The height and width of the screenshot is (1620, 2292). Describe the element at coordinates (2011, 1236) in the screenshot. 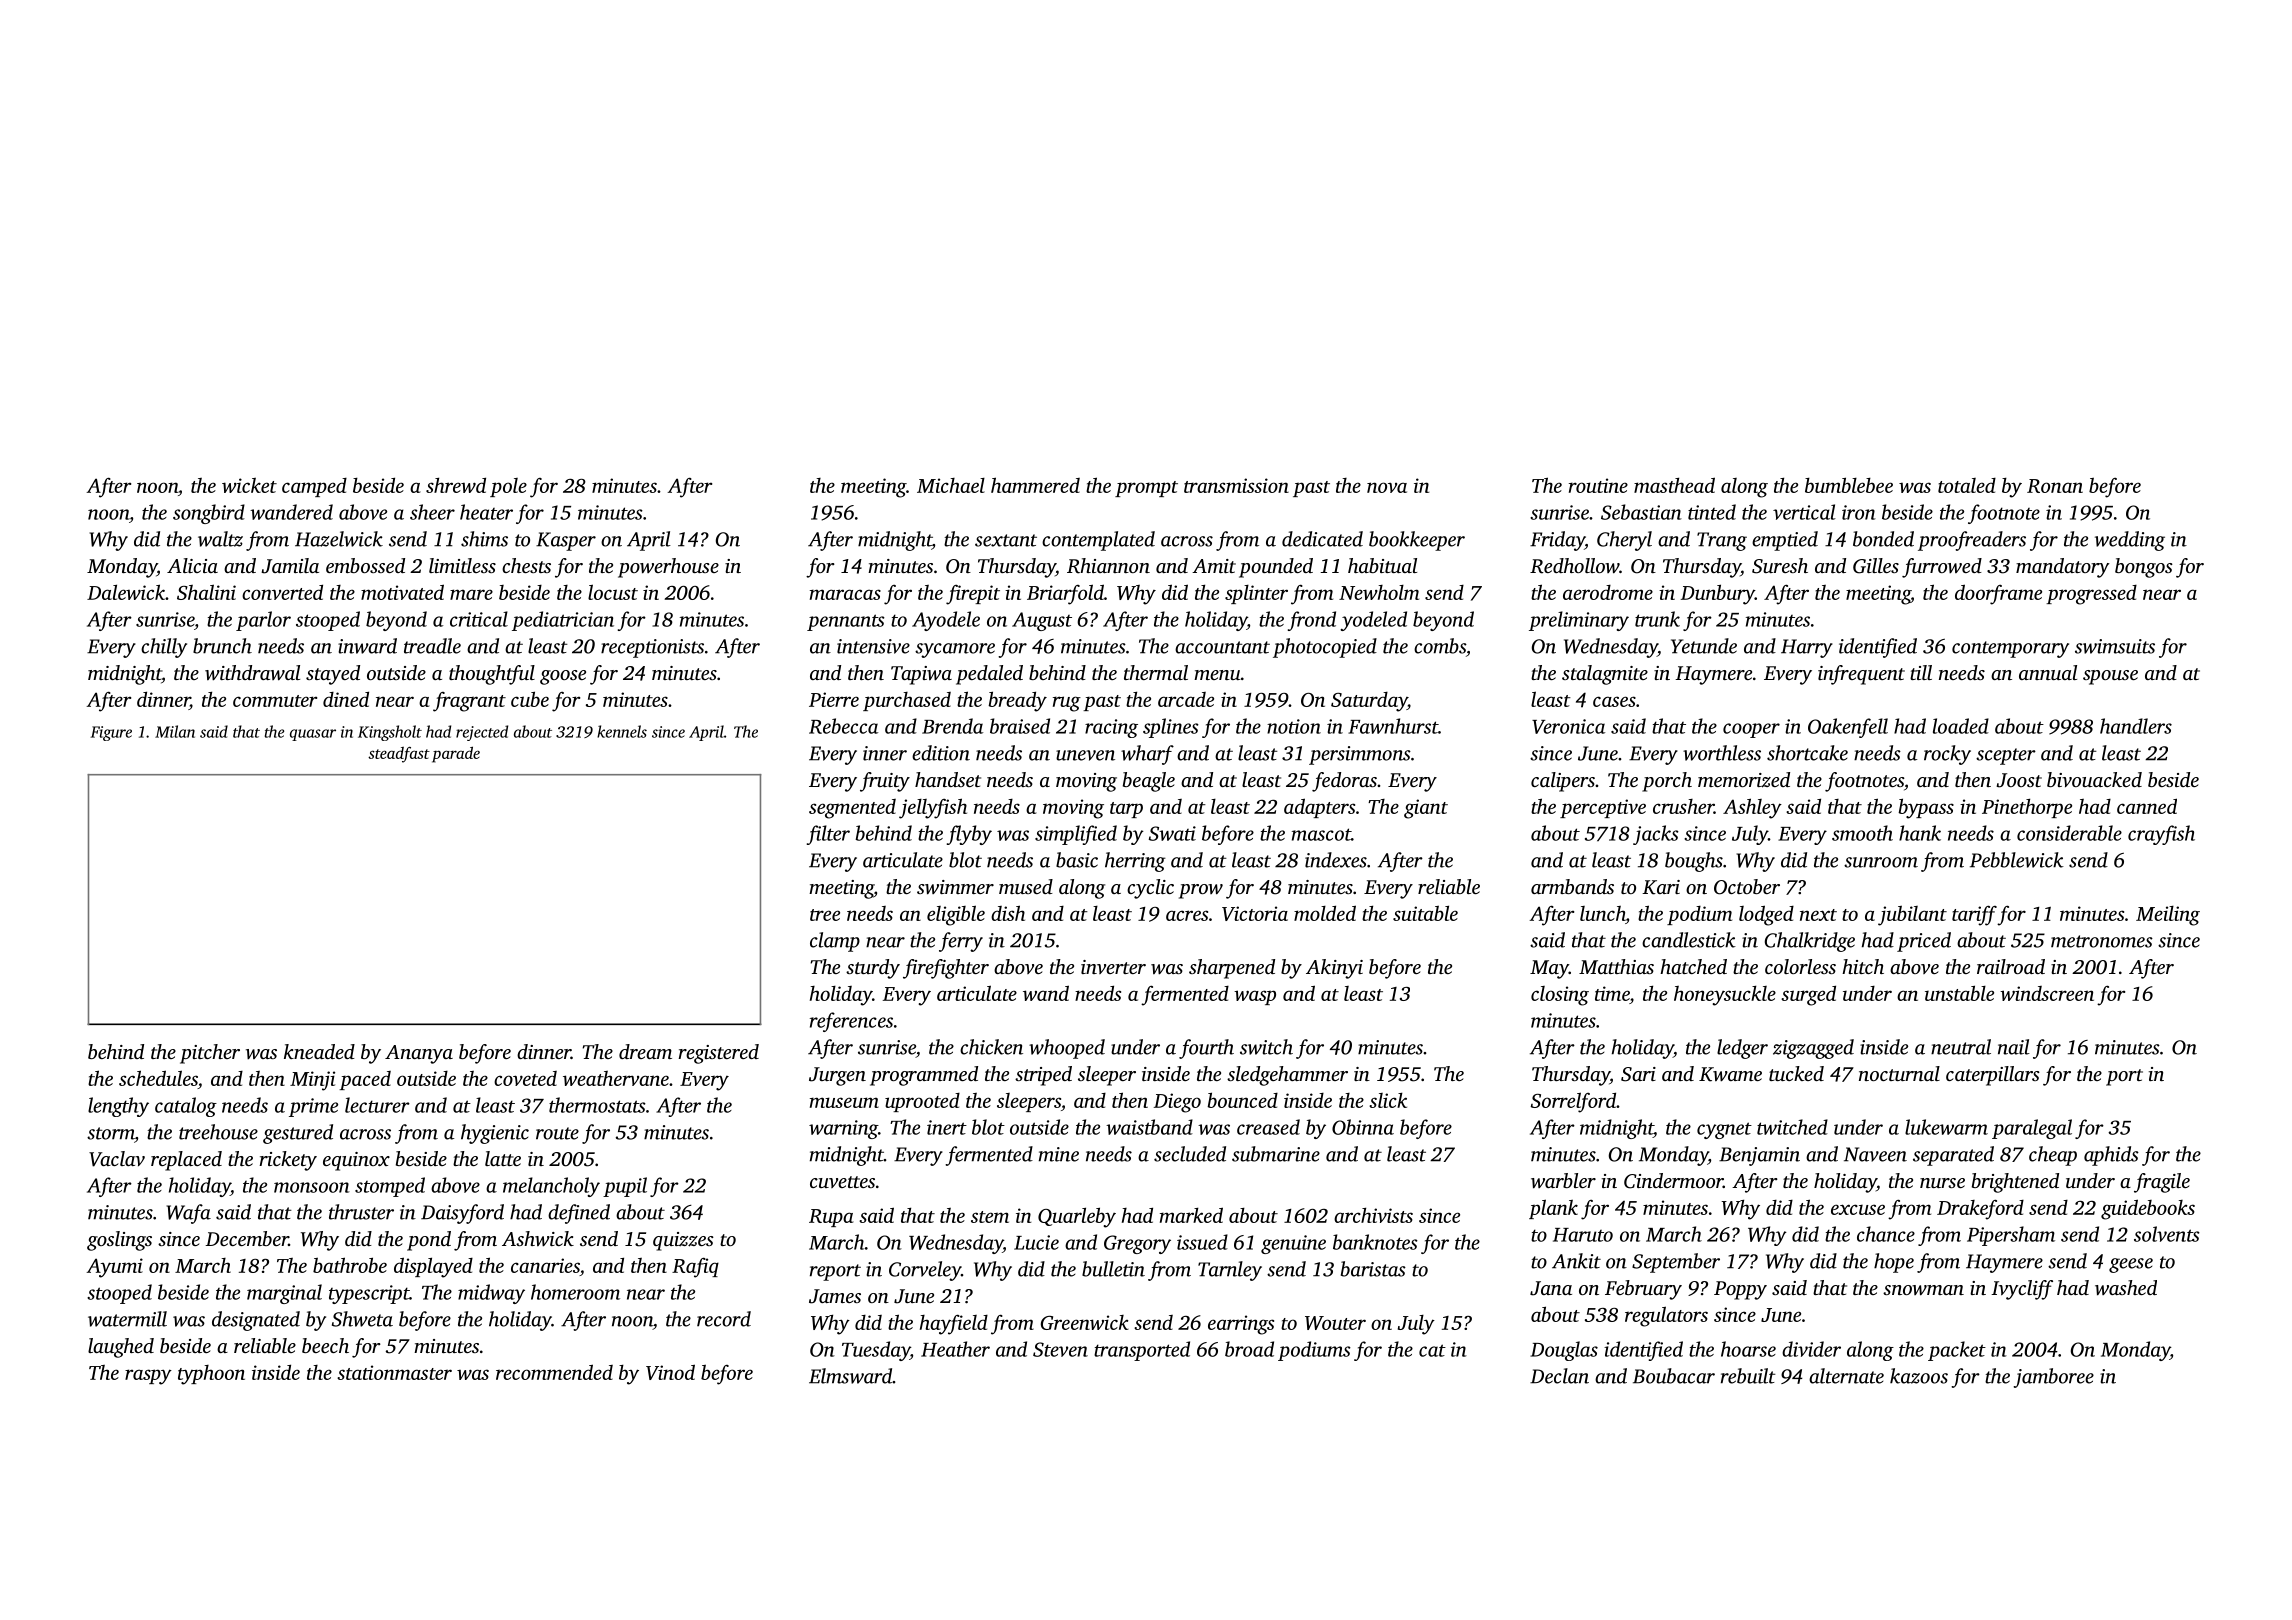

I see `Pipersham` at that location.
